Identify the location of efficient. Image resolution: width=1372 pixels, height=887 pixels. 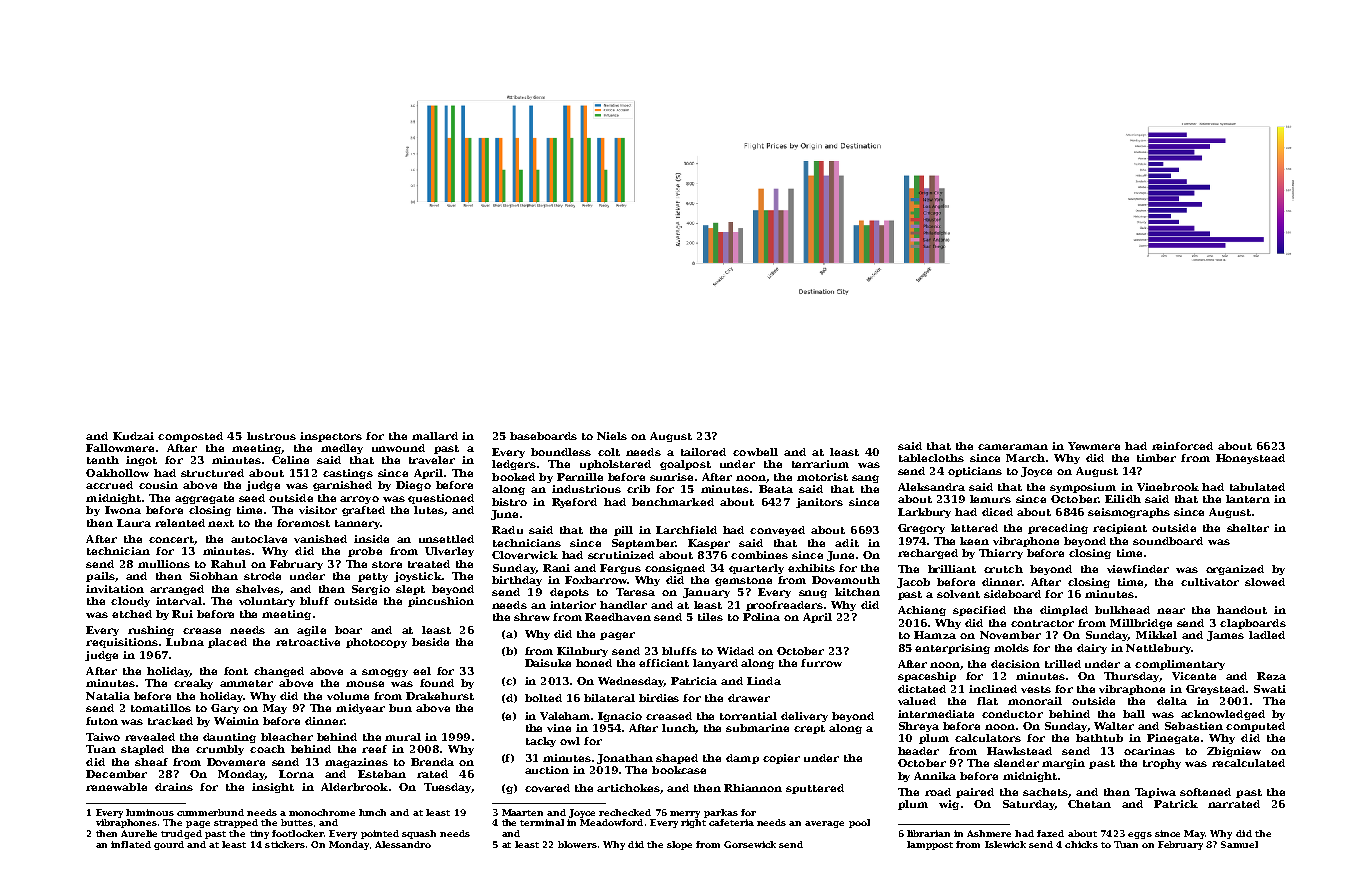
(664, 663).
